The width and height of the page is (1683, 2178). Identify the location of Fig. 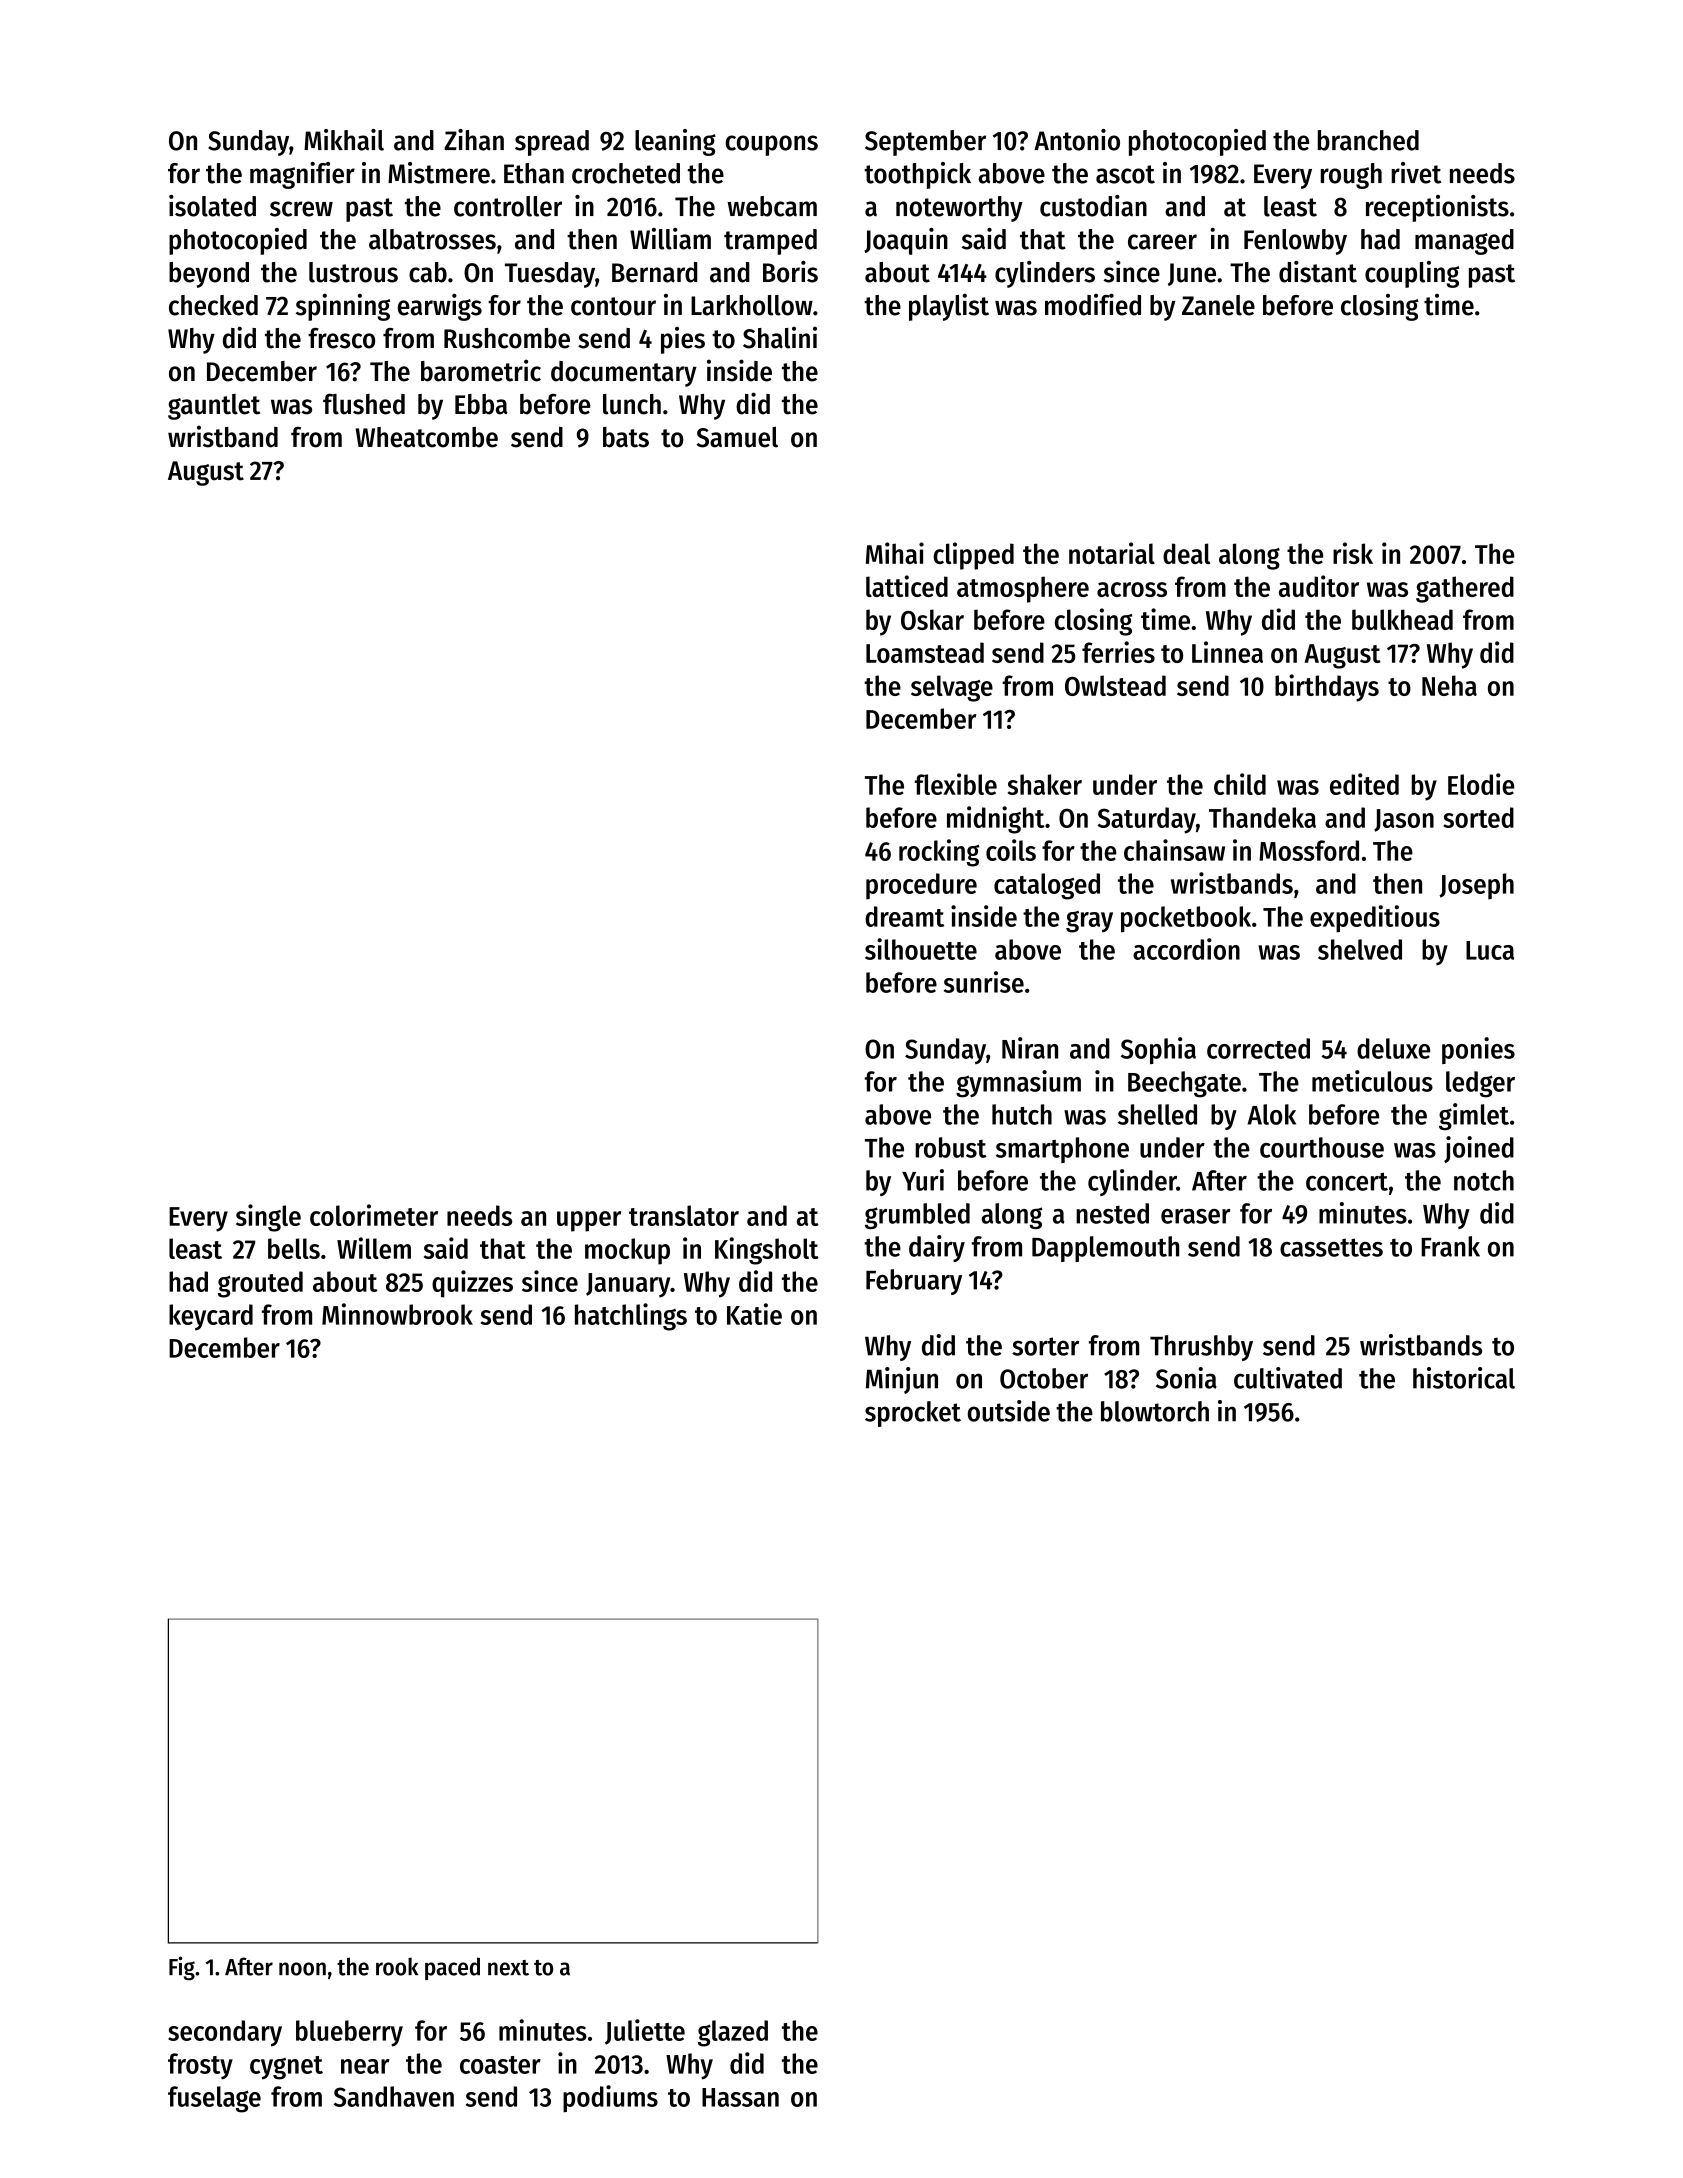
(182, 1968).
